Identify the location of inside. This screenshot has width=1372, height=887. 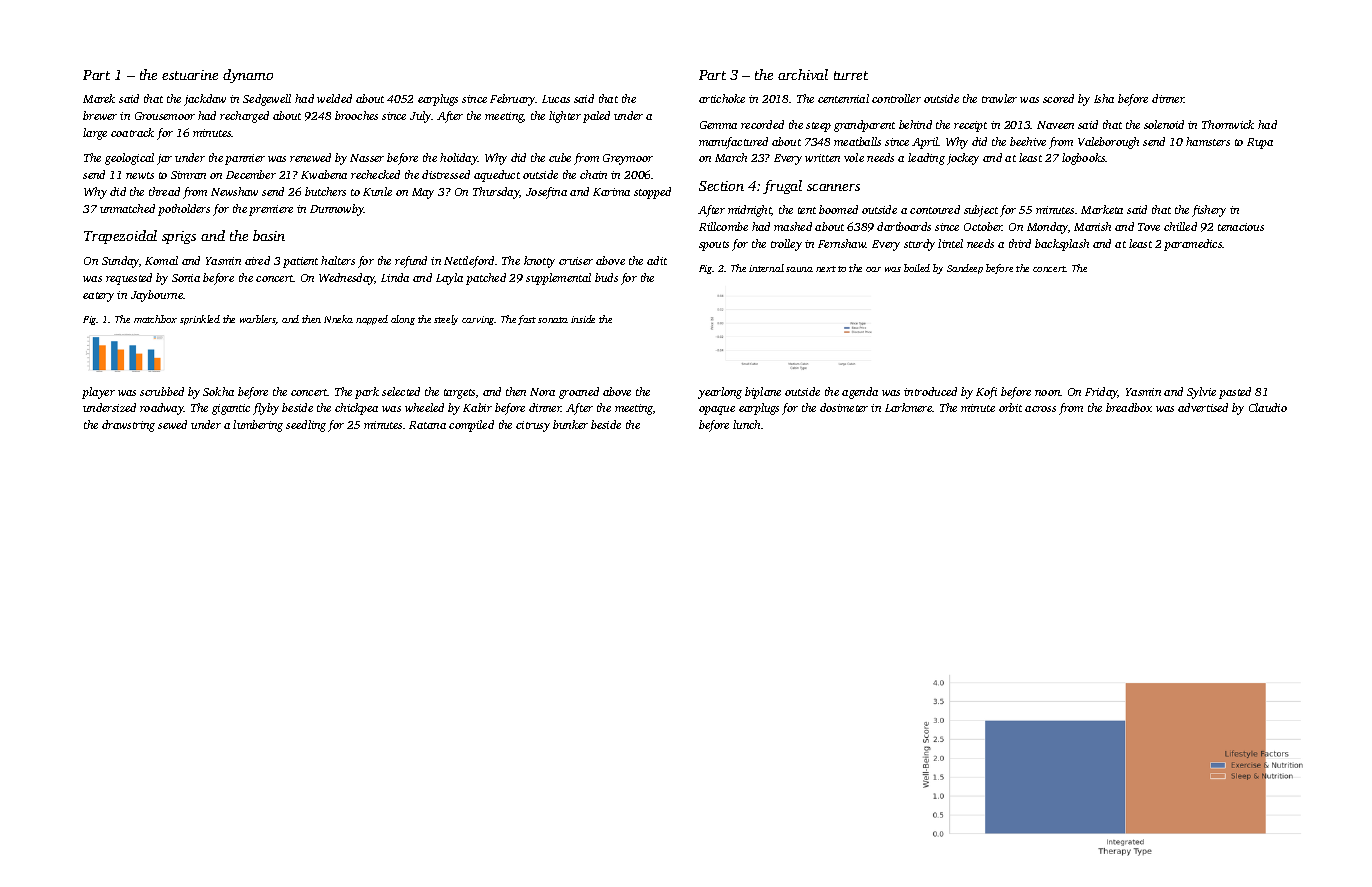
(583, 319).
